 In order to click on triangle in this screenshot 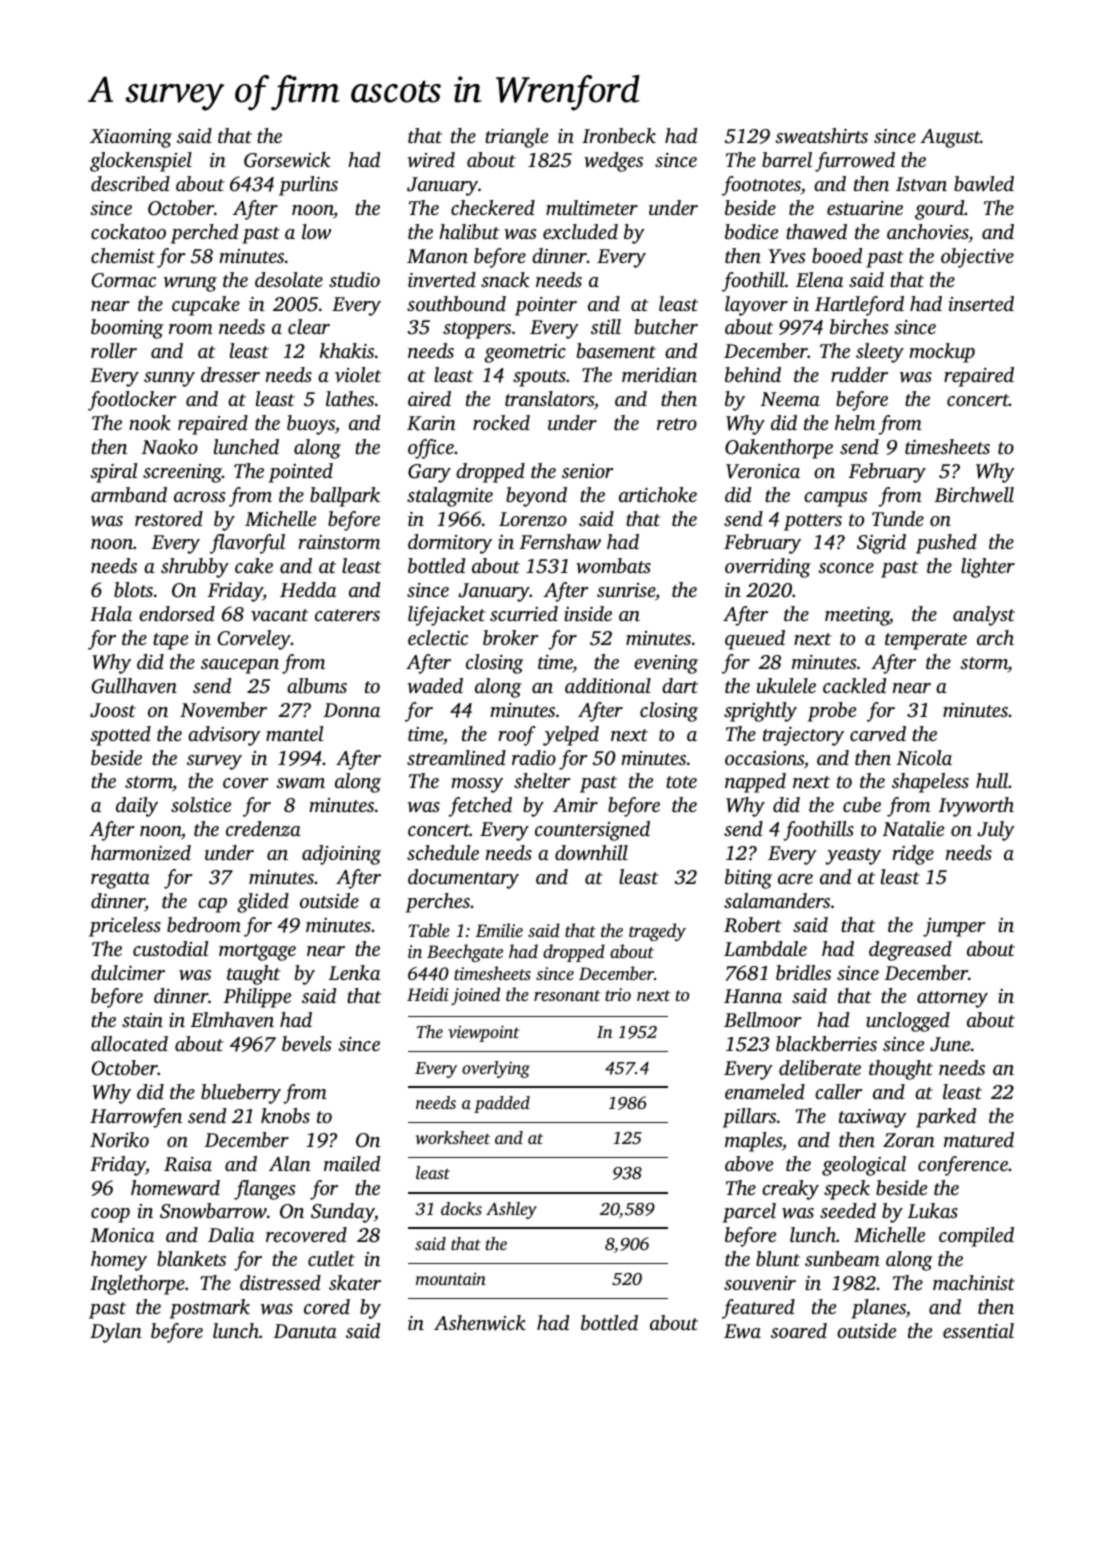, I will do `click(516, 138)`.
